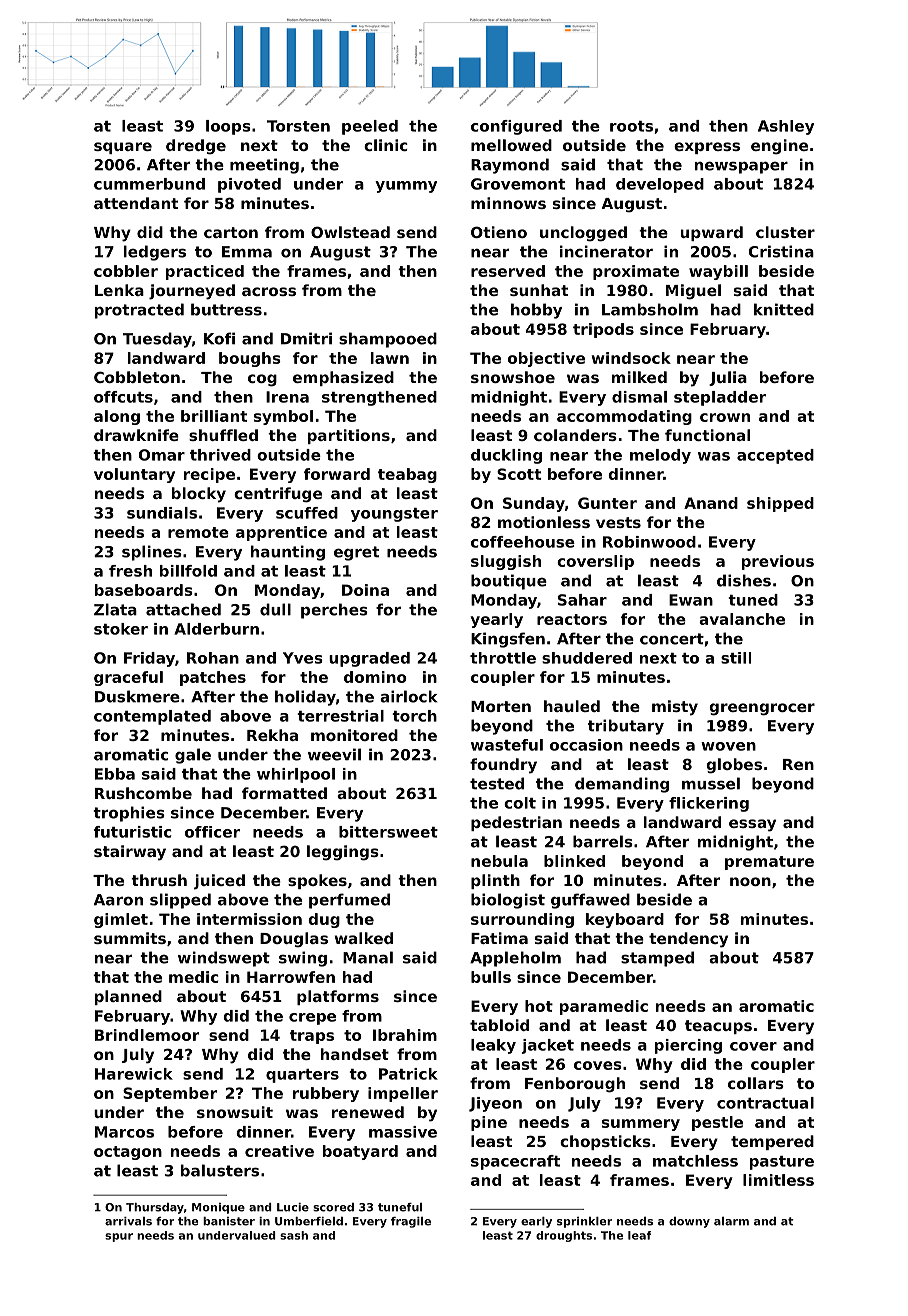 The image size is (908, 1316). What do you see at coordinates (123, 148) in the document?
I see `square` at bounding box center [123, 148].
